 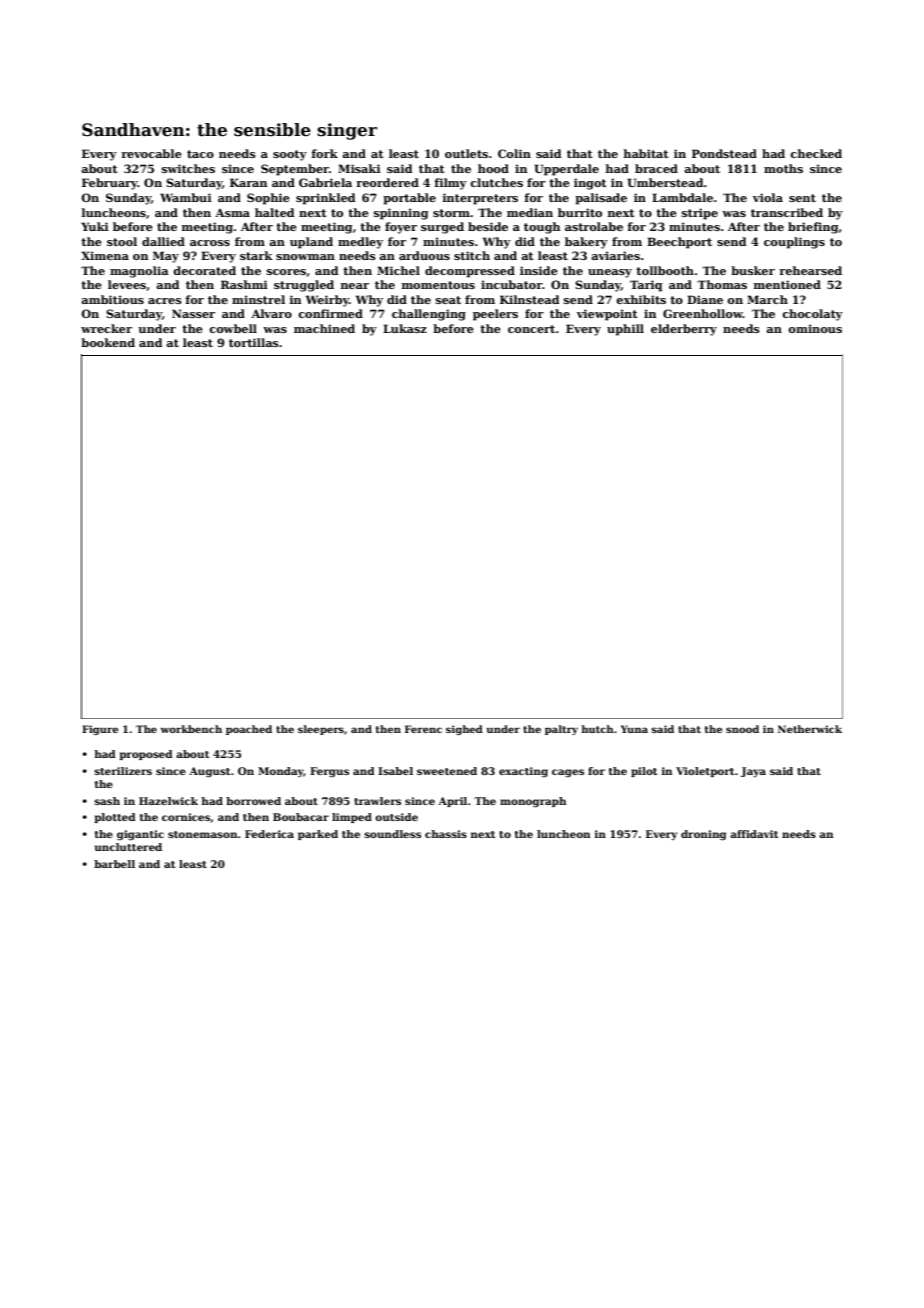 I want to click on affidavit, so click(x=754, y=834).
